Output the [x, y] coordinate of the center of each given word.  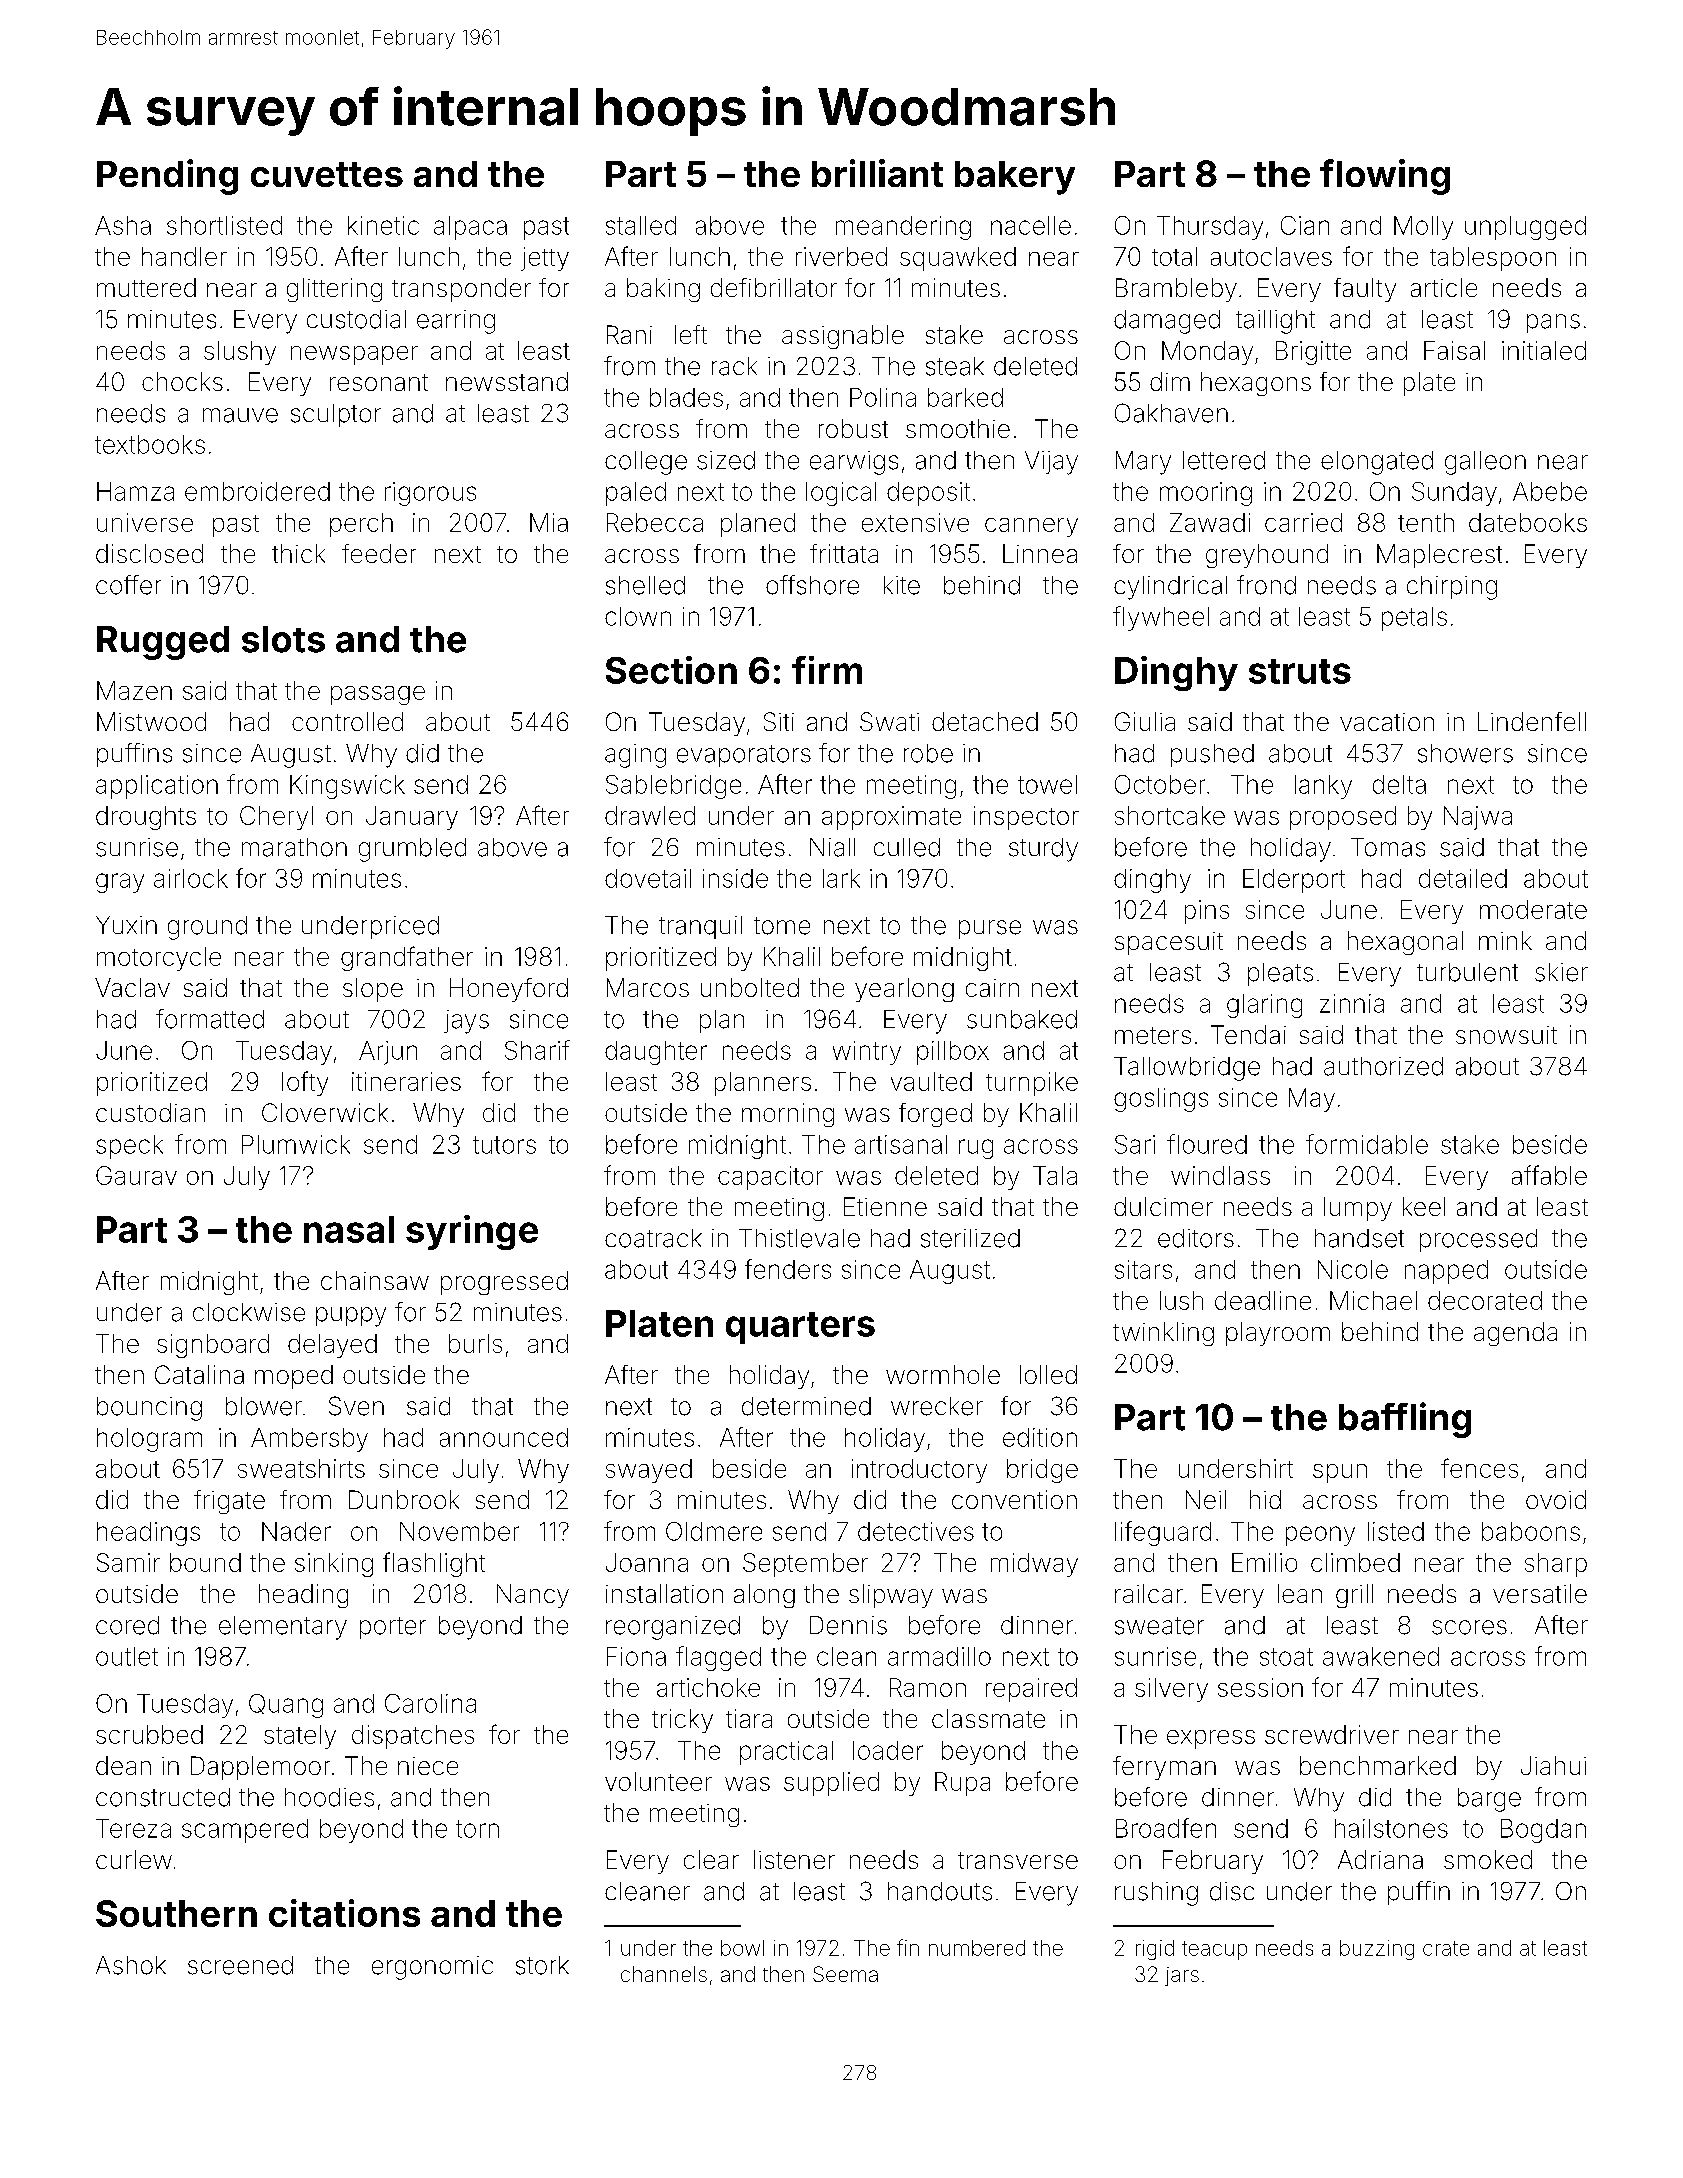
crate [1446, 1948]
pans [1553, 323]
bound [205, 1562]
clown [638, 616]
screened [240, 1965]
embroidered [257, 491]
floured [1207, 1144]
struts [1300, 671]
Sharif [537, 1050]
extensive [915, 522]
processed [1478, 1240]
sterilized [970, 1238]
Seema [845, 1974]
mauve [240, 415]
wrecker [937, 1406]
